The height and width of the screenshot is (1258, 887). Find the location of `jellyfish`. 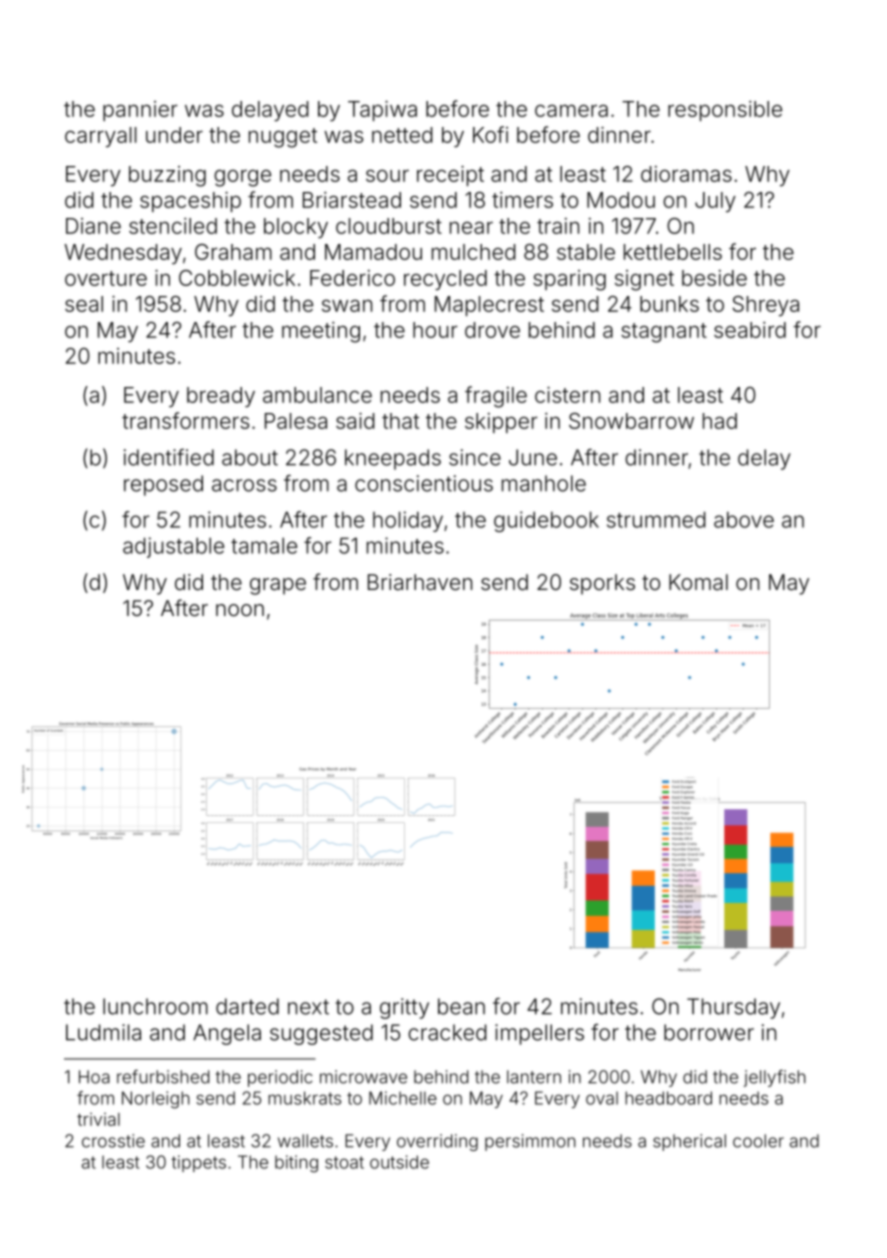

jellyfish is located at coordinates (774, 1078).
